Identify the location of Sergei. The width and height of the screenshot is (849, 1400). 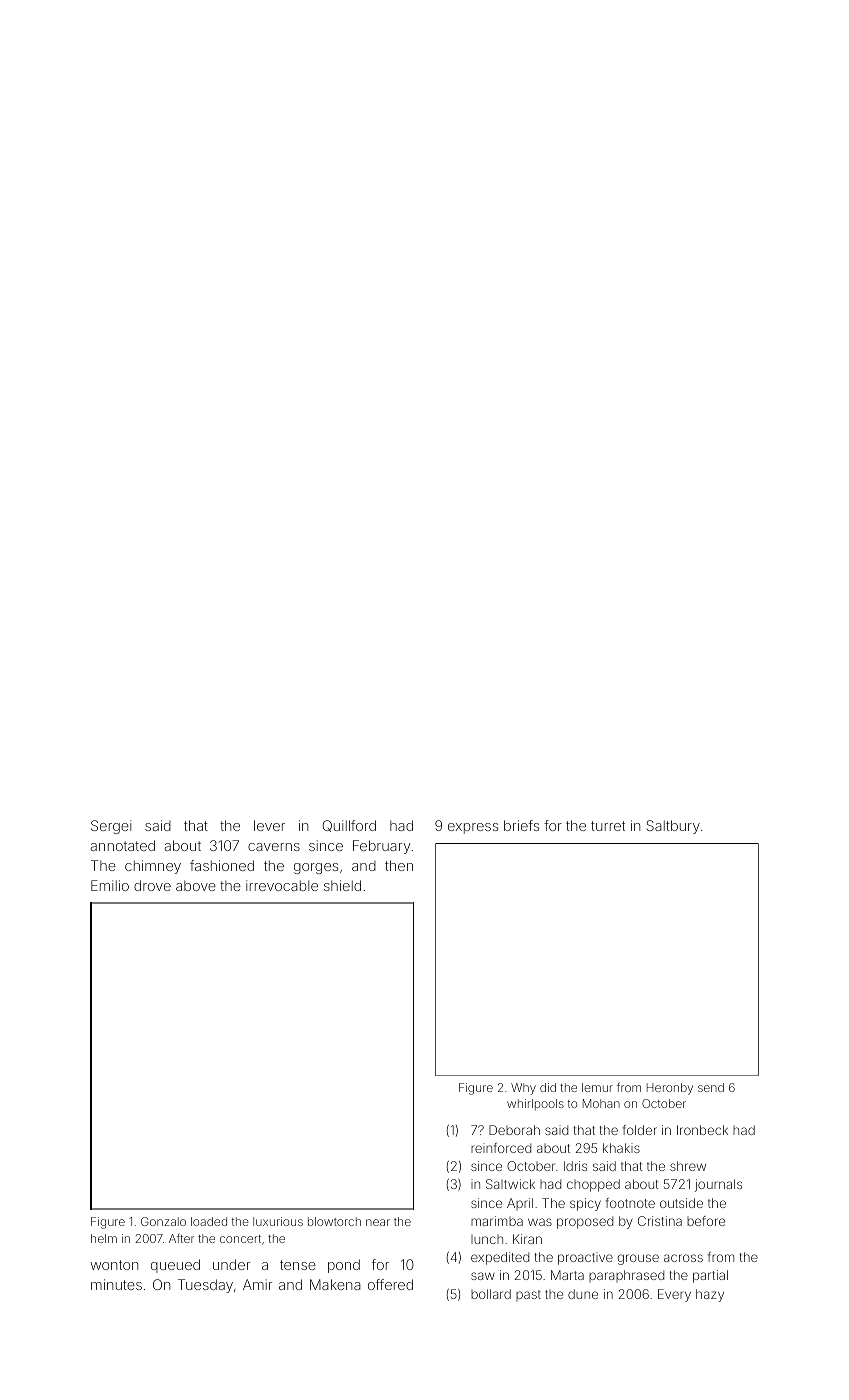
(111, 827).
